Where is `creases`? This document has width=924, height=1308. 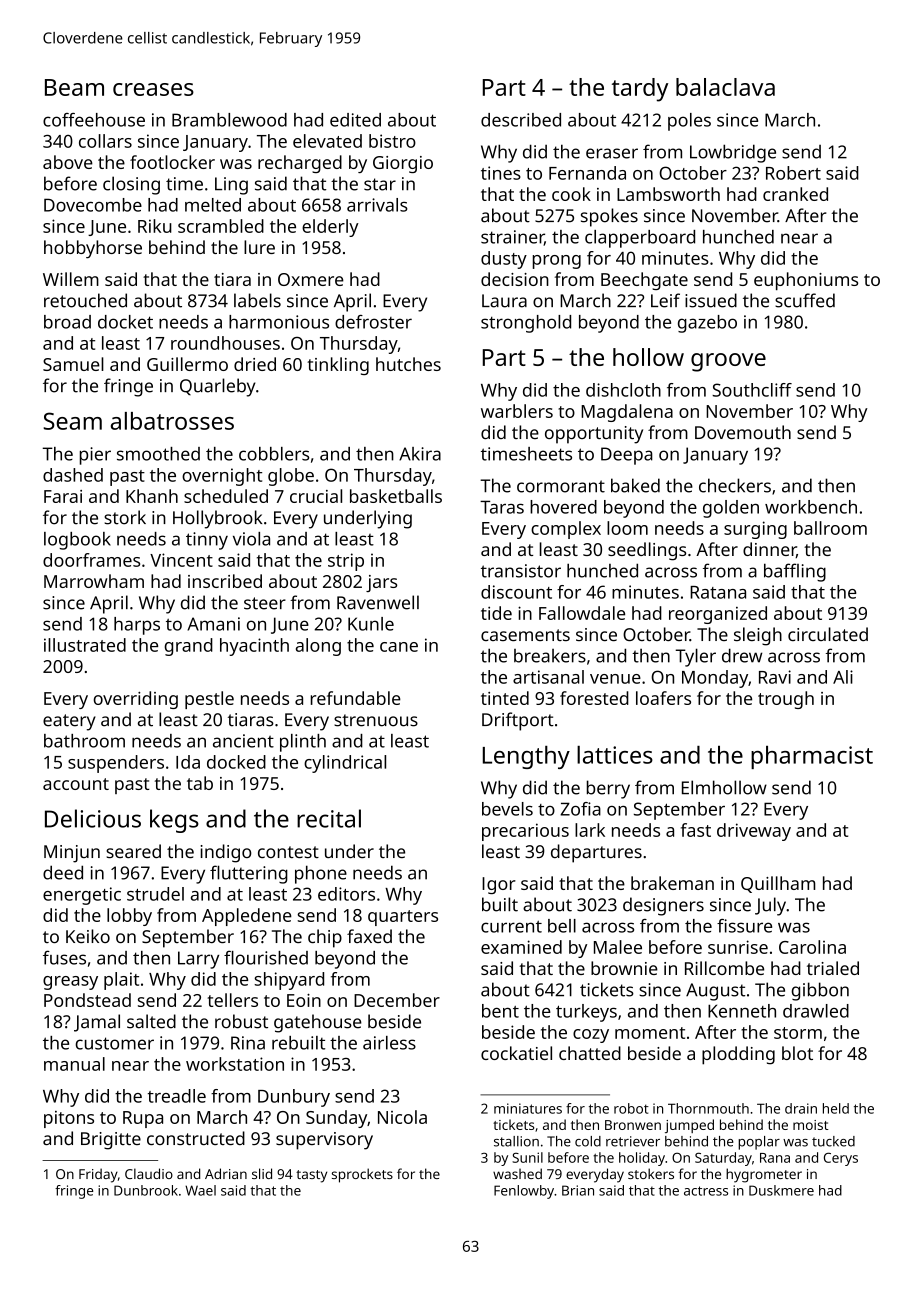 creases is located at coordinates (153, 89).
